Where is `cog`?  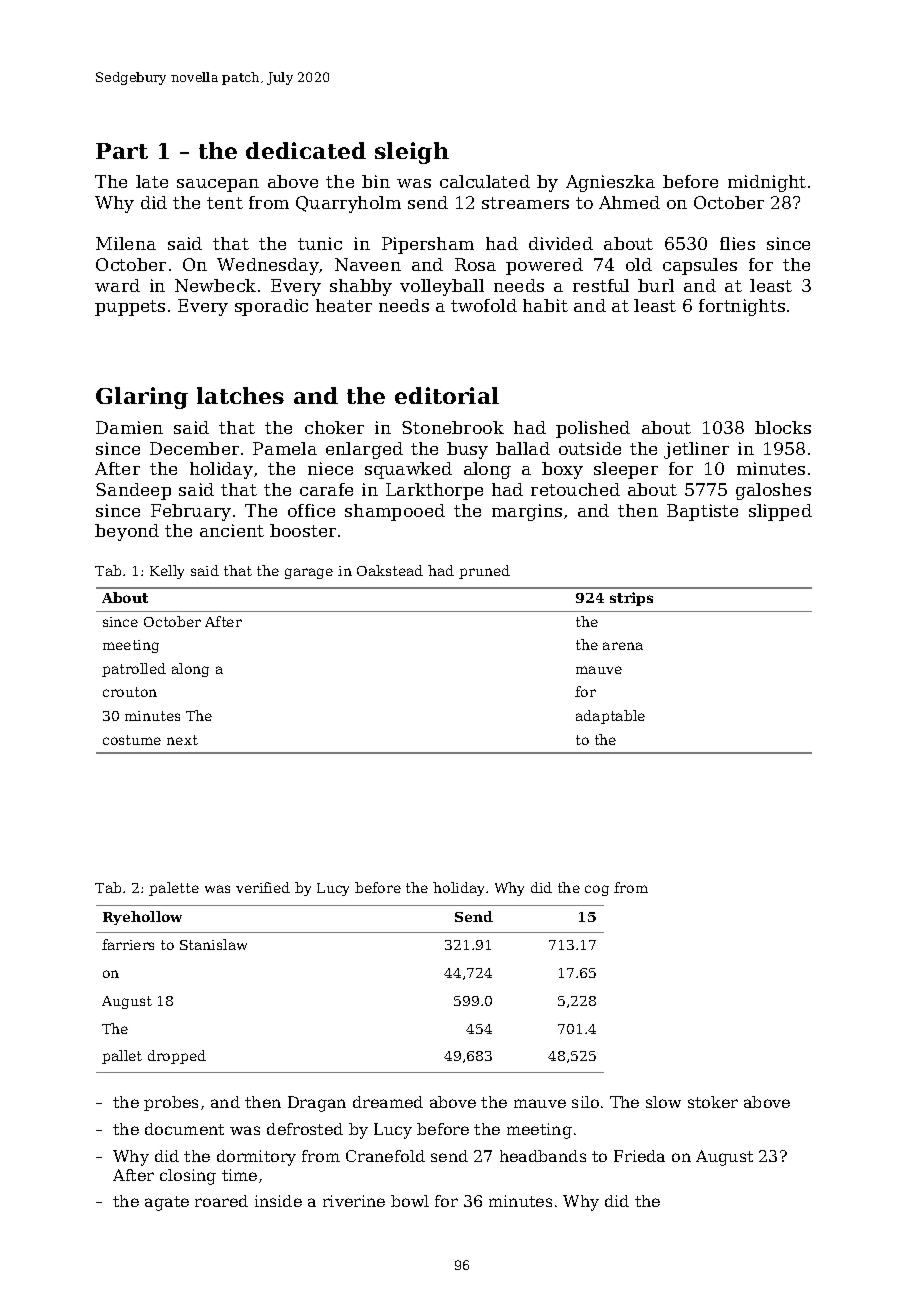 cog is located at coordinates (597, 890).
